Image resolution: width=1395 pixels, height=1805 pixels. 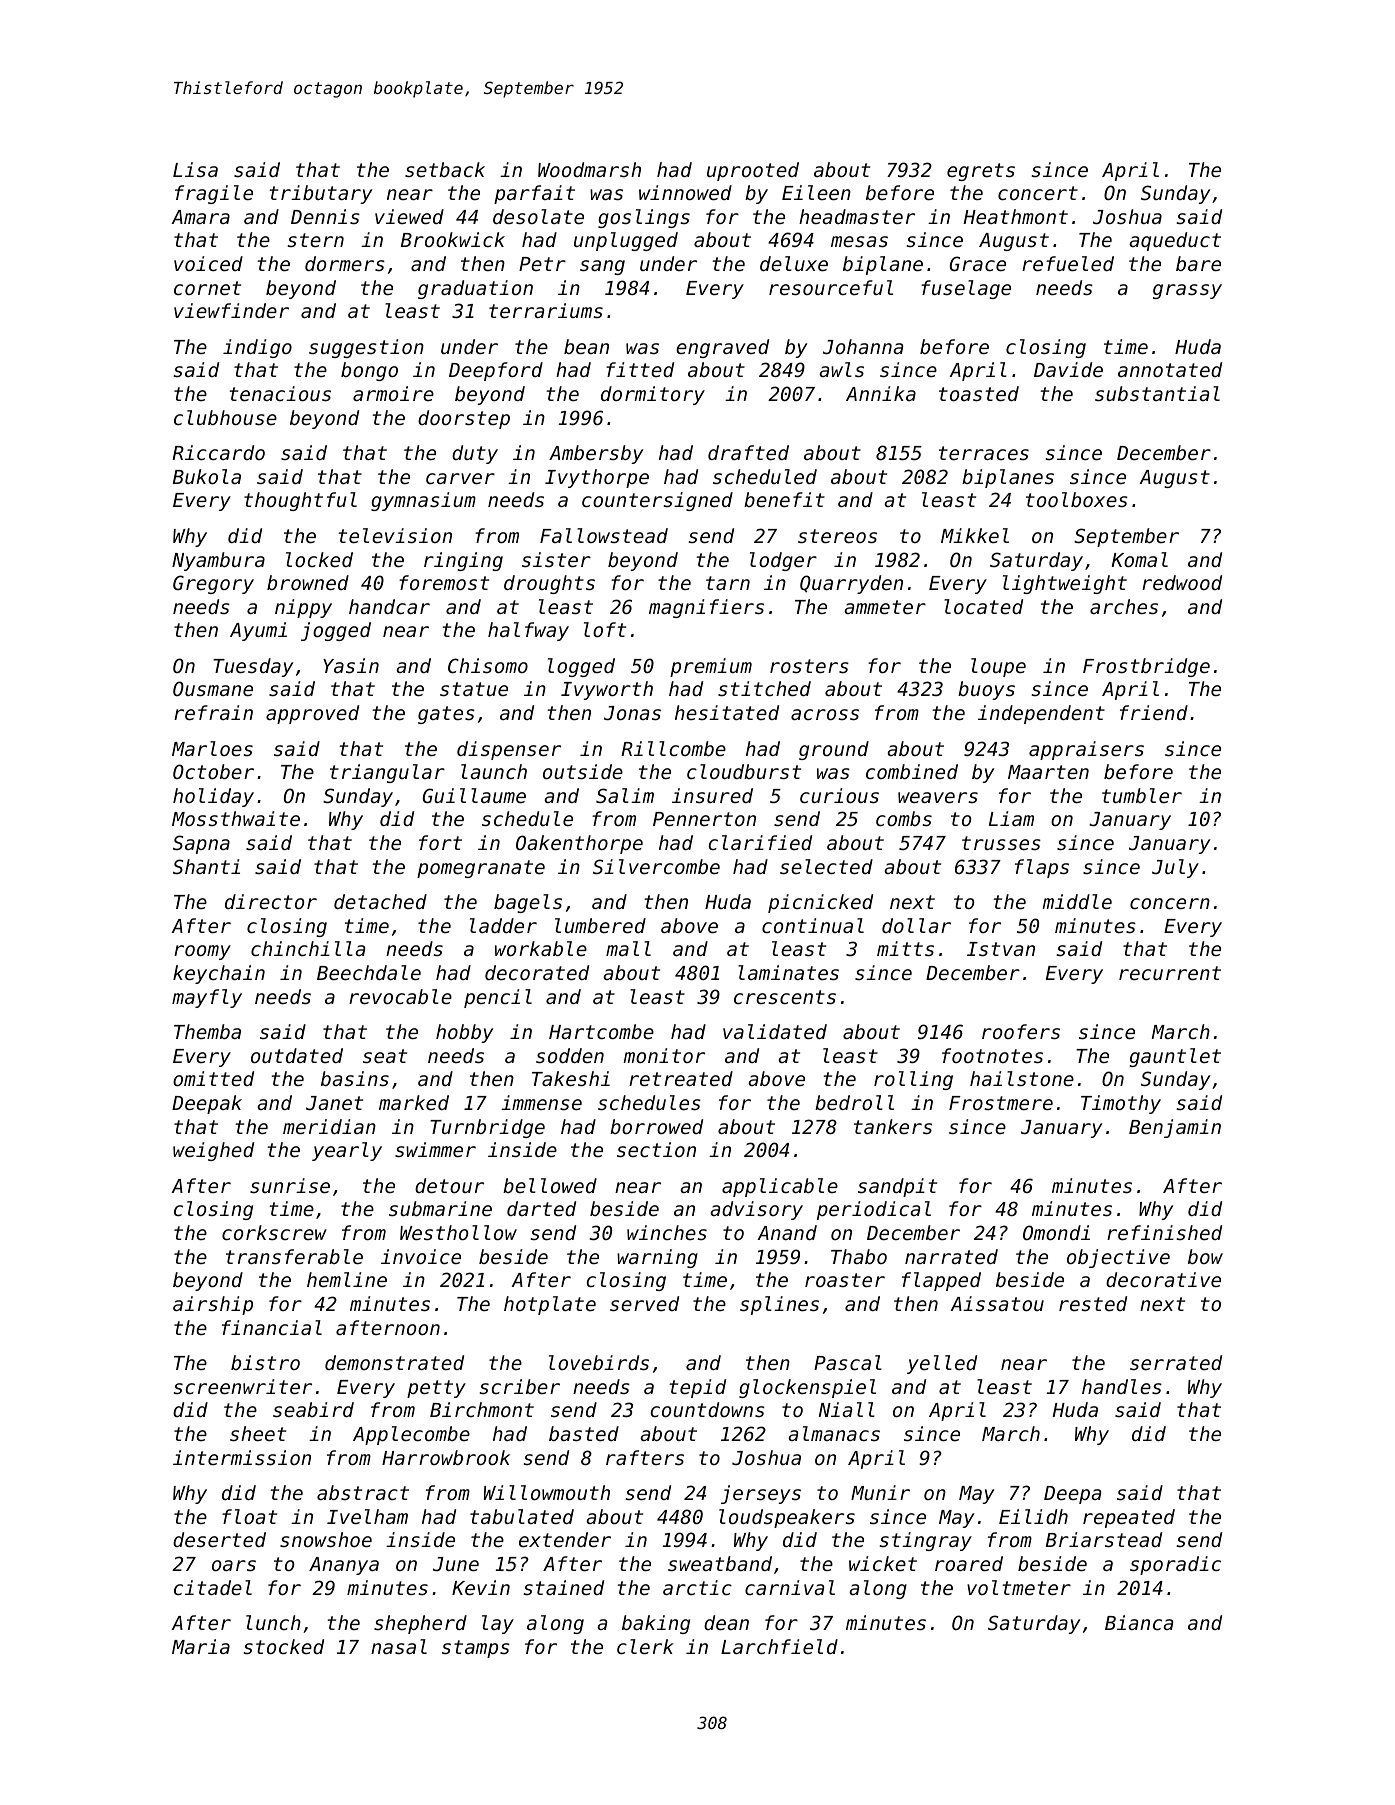 I want to click on voiced, so click(x=208, y=263).
